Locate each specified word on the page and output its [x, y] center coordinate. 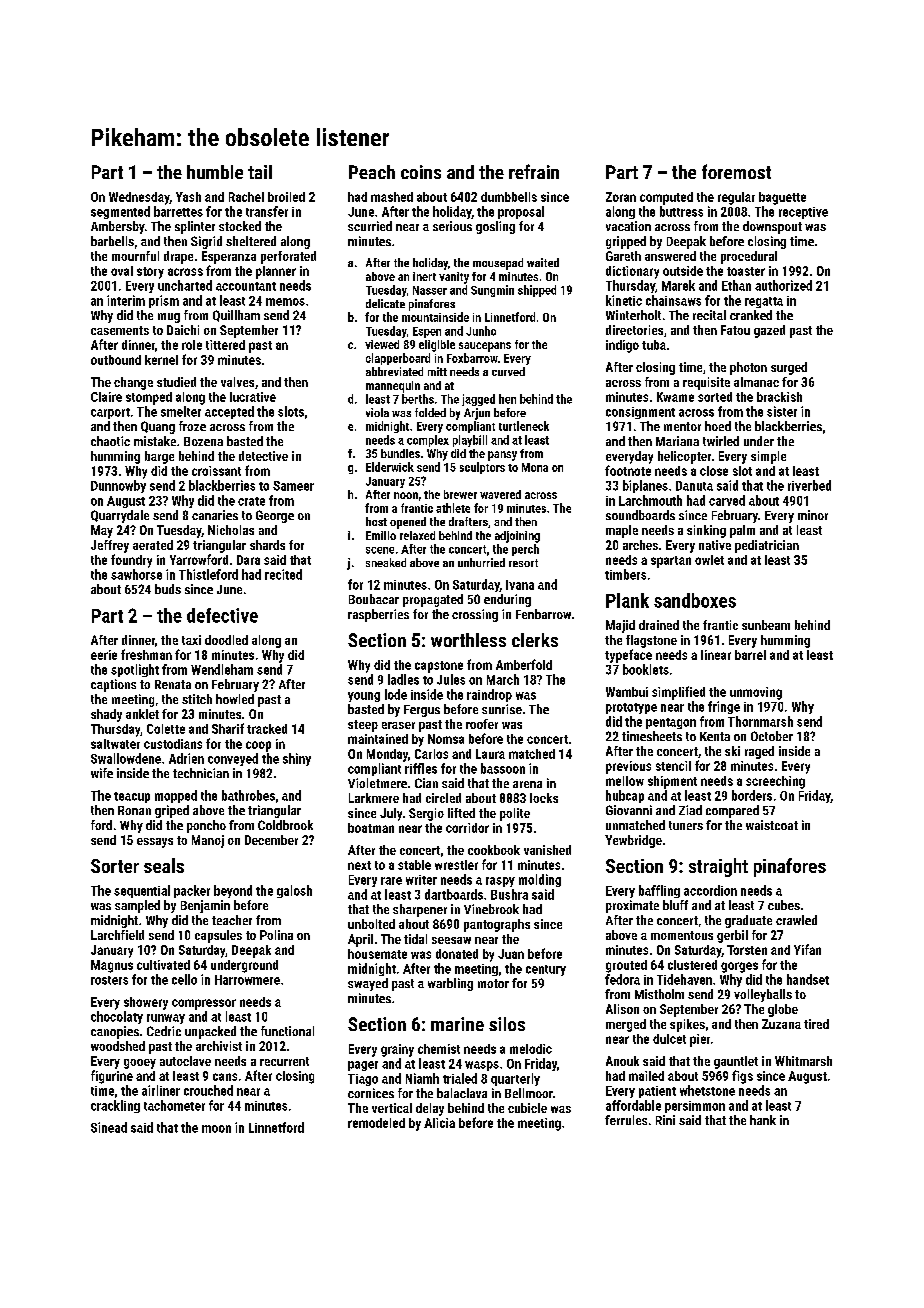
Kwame [675, 397]
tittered [225, 345]
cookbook [494, 850]
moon [216, 1129]
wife [102, 773]
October [772, 736]
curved [508, 371]
